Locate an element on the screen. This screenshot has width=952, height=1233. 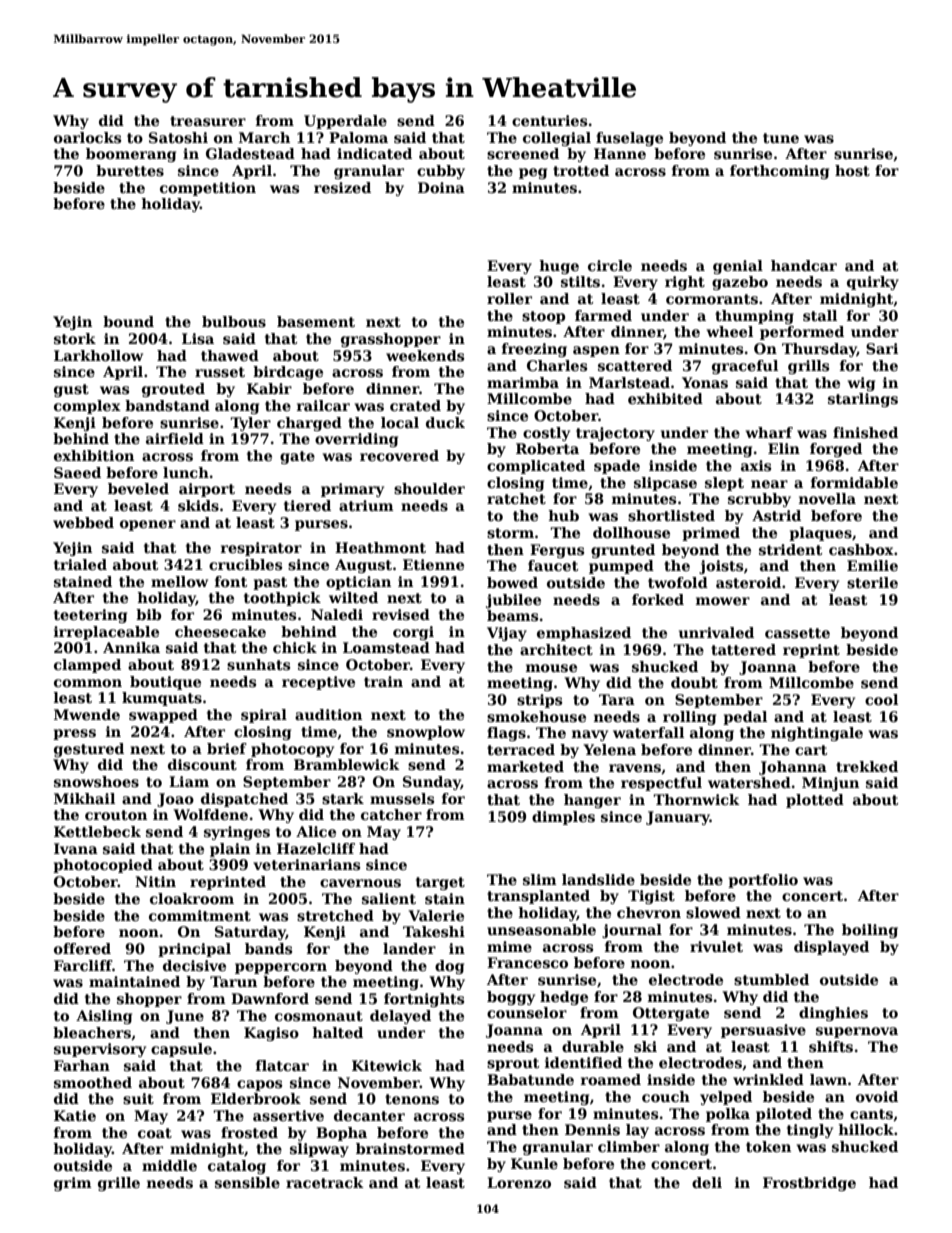
Vijay is located at coordinates (507, 634).
